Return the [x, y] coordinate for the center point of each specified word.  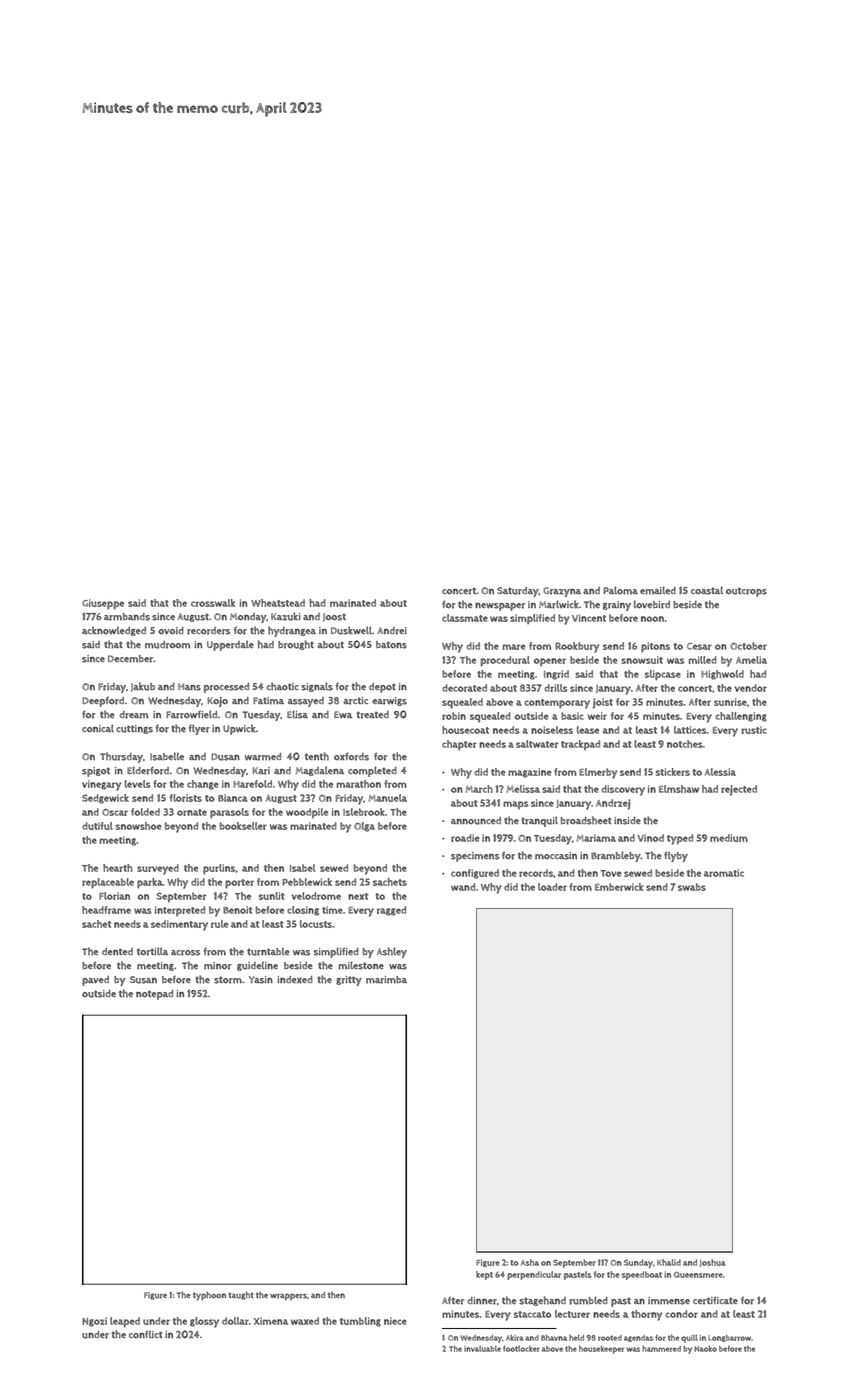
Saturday [518, 592]
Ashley [392, 952]
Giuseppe [103, 604]
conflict [146, 1334]
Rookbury [577, 647]
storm [228, 980]
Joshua [712, 1263]
